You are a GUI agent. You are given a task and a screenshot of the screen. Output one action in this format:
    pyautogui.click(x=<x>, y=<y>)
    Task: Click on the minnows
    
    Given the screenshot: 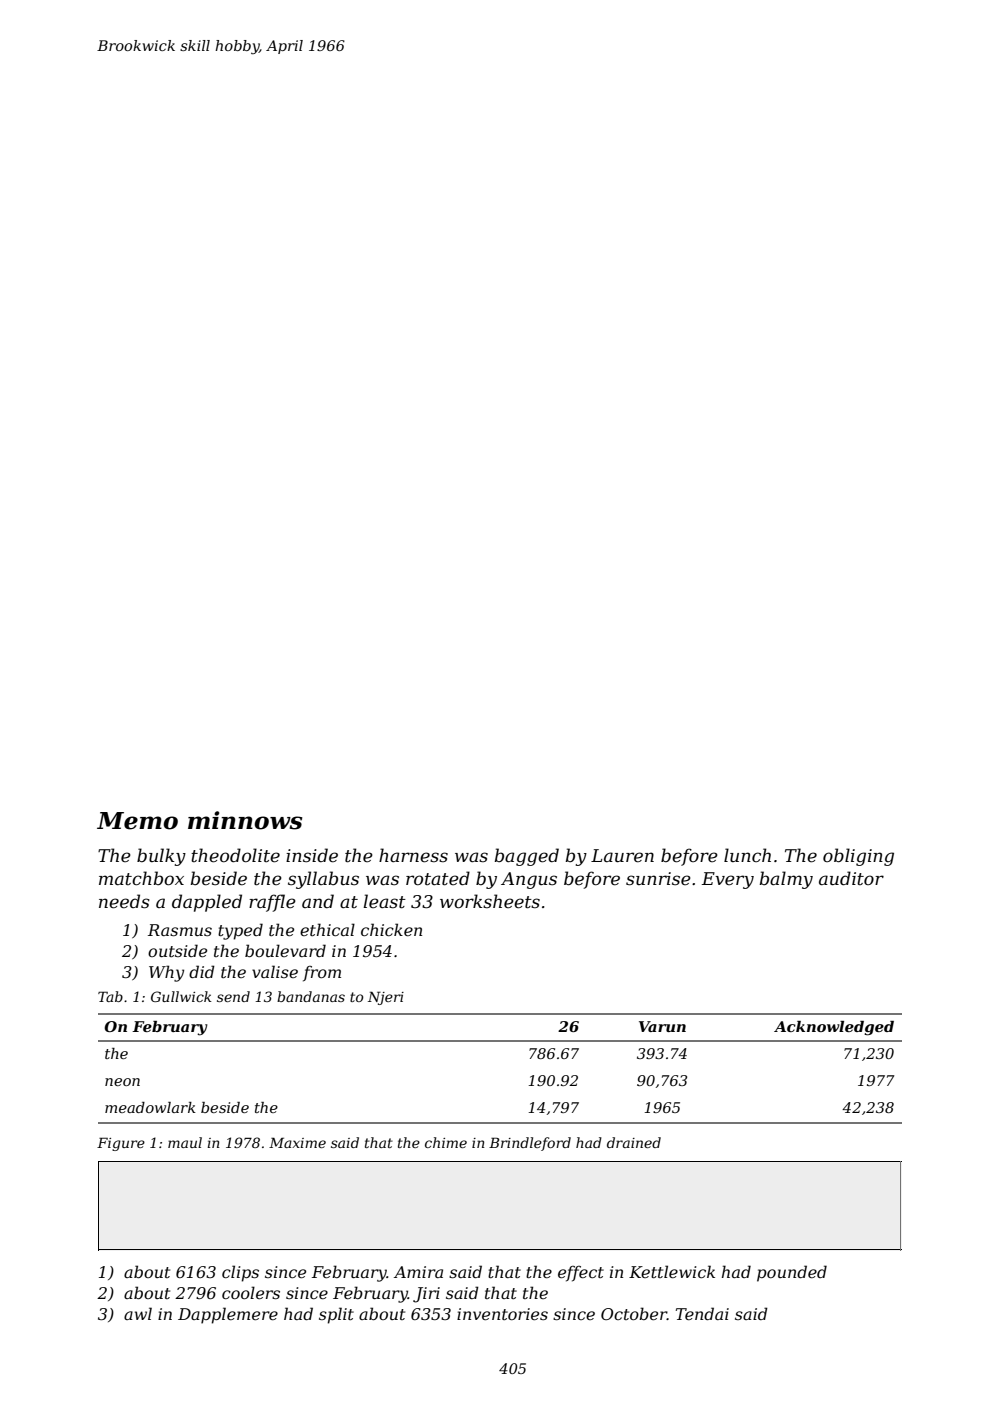 What is the action you would take?
    pyautogui.click(x=245, y=820)
